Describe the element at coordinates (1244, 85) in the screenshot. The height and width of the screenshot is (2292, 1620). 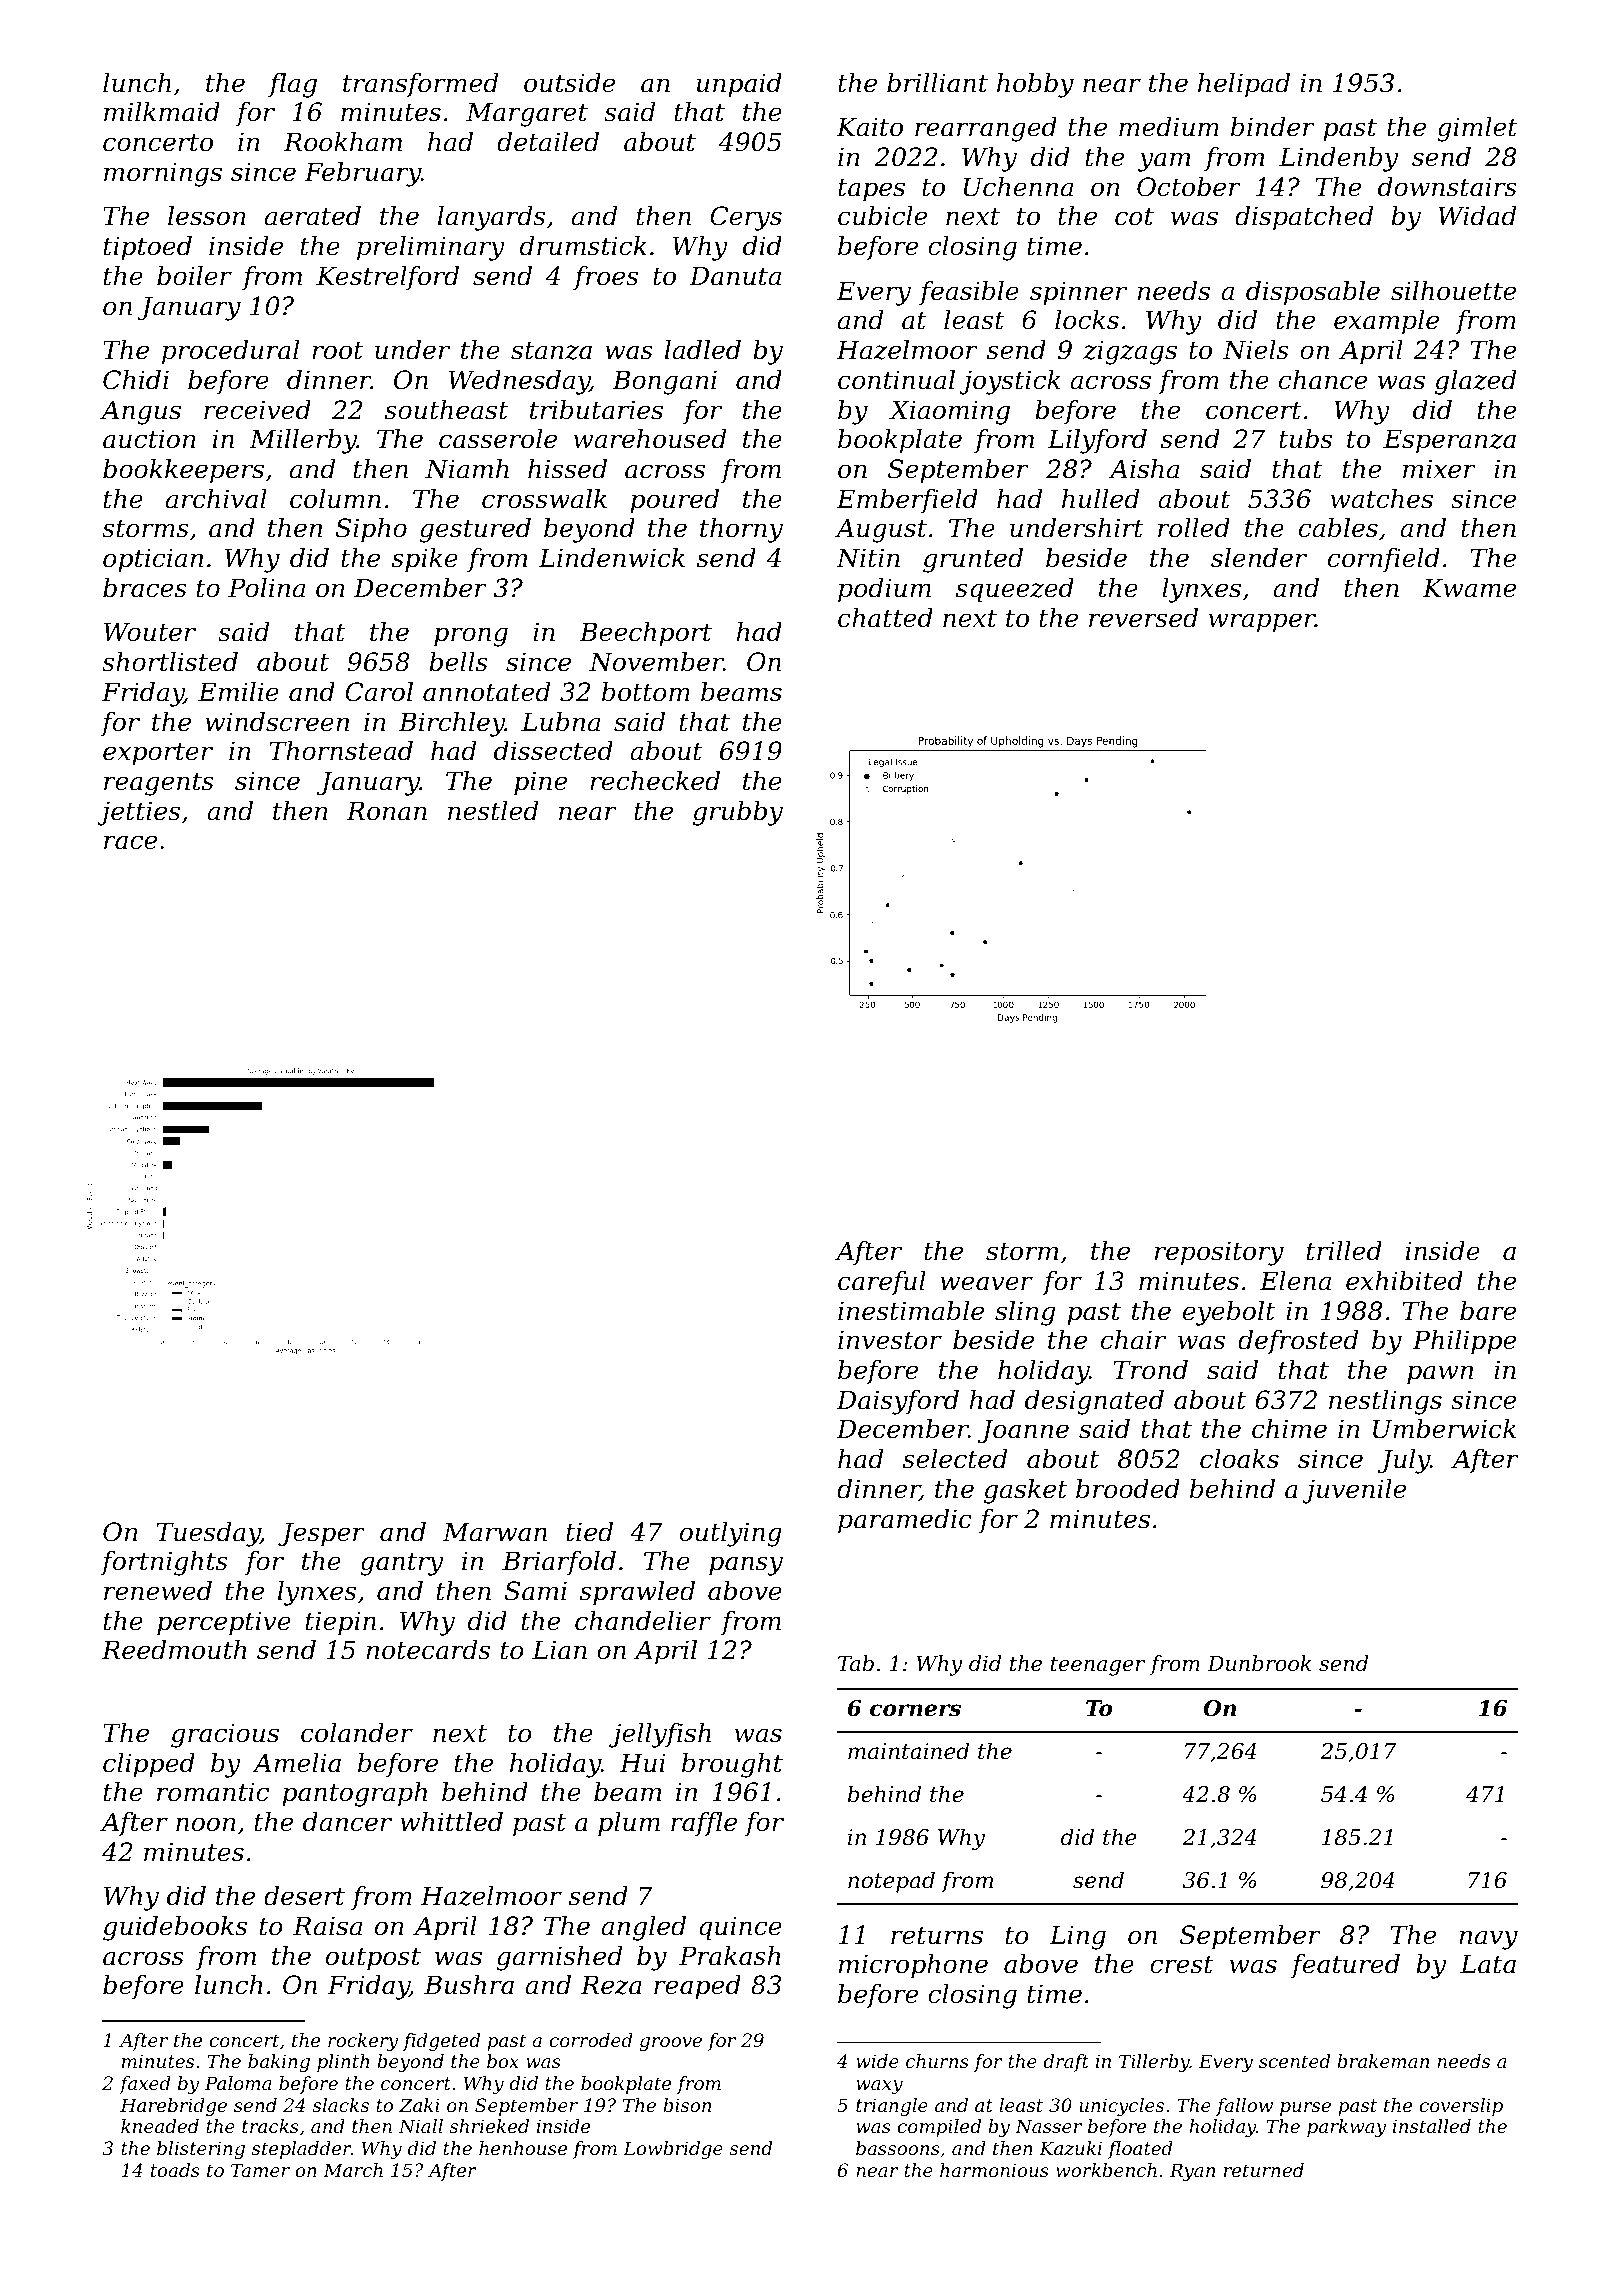
I see `helipad` at that location.
